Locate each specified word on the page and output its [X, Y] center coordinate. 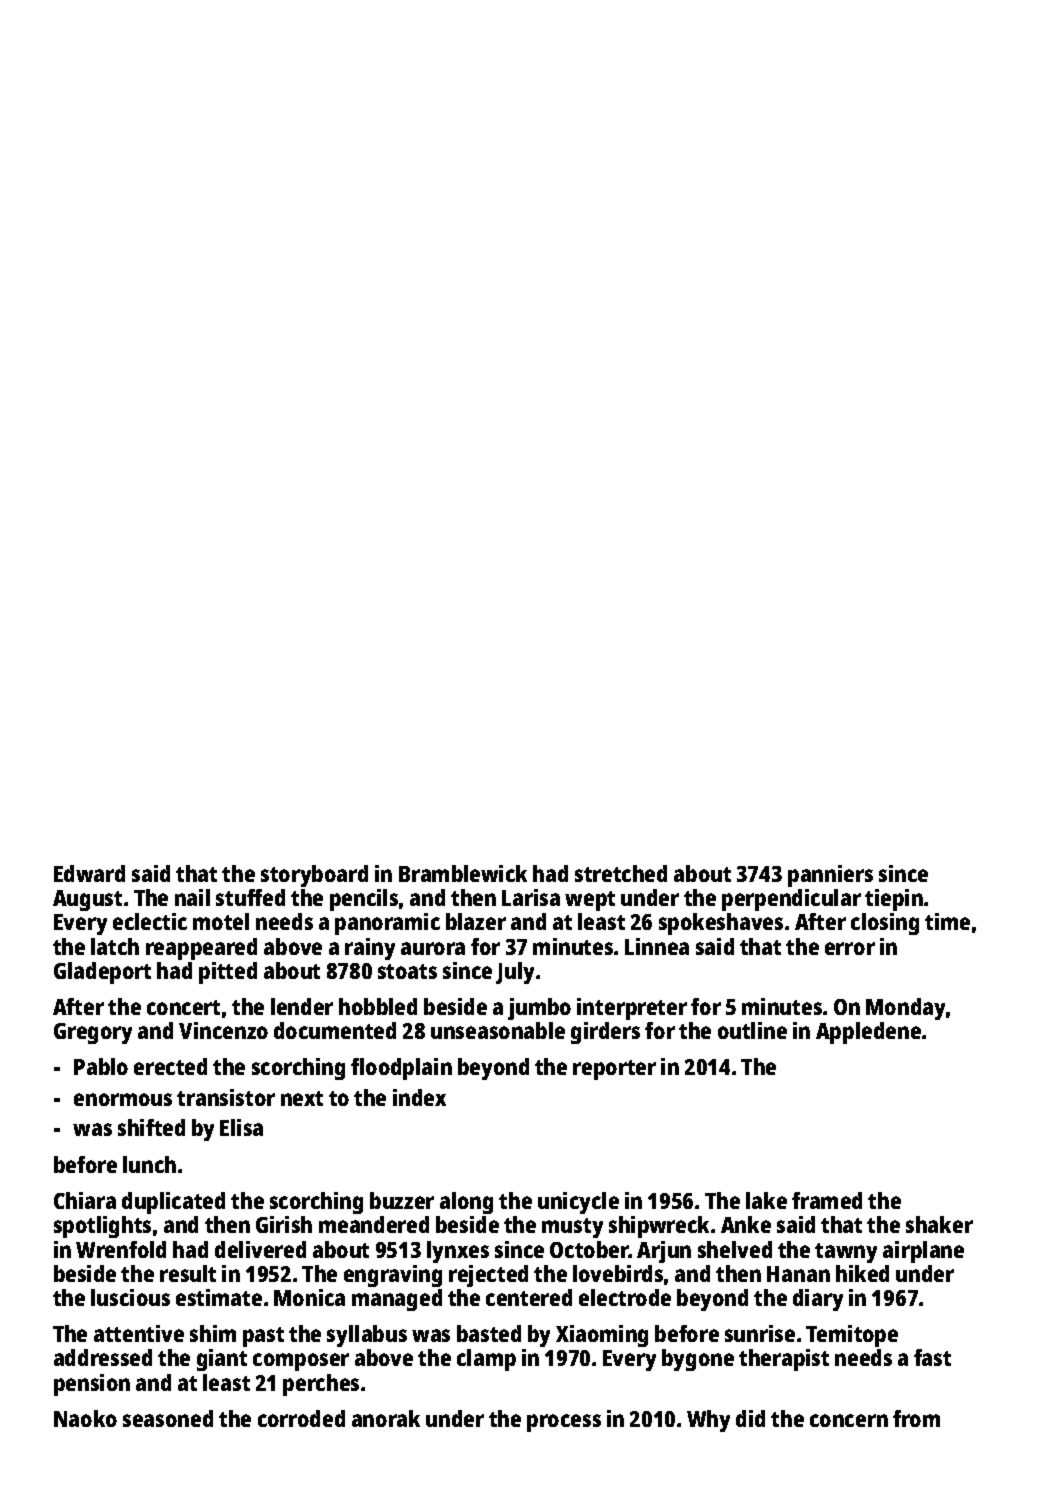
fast [932, 1357]
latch [115, 946]
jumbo [539, 1009]
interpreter [632, 1009]
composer [301, 1362]
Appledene [868, 1033]
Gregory [93, 1033]
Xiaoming [602, 1336]
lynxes [458, 1252]
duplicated [173, 1203]
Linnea [657, 946]
